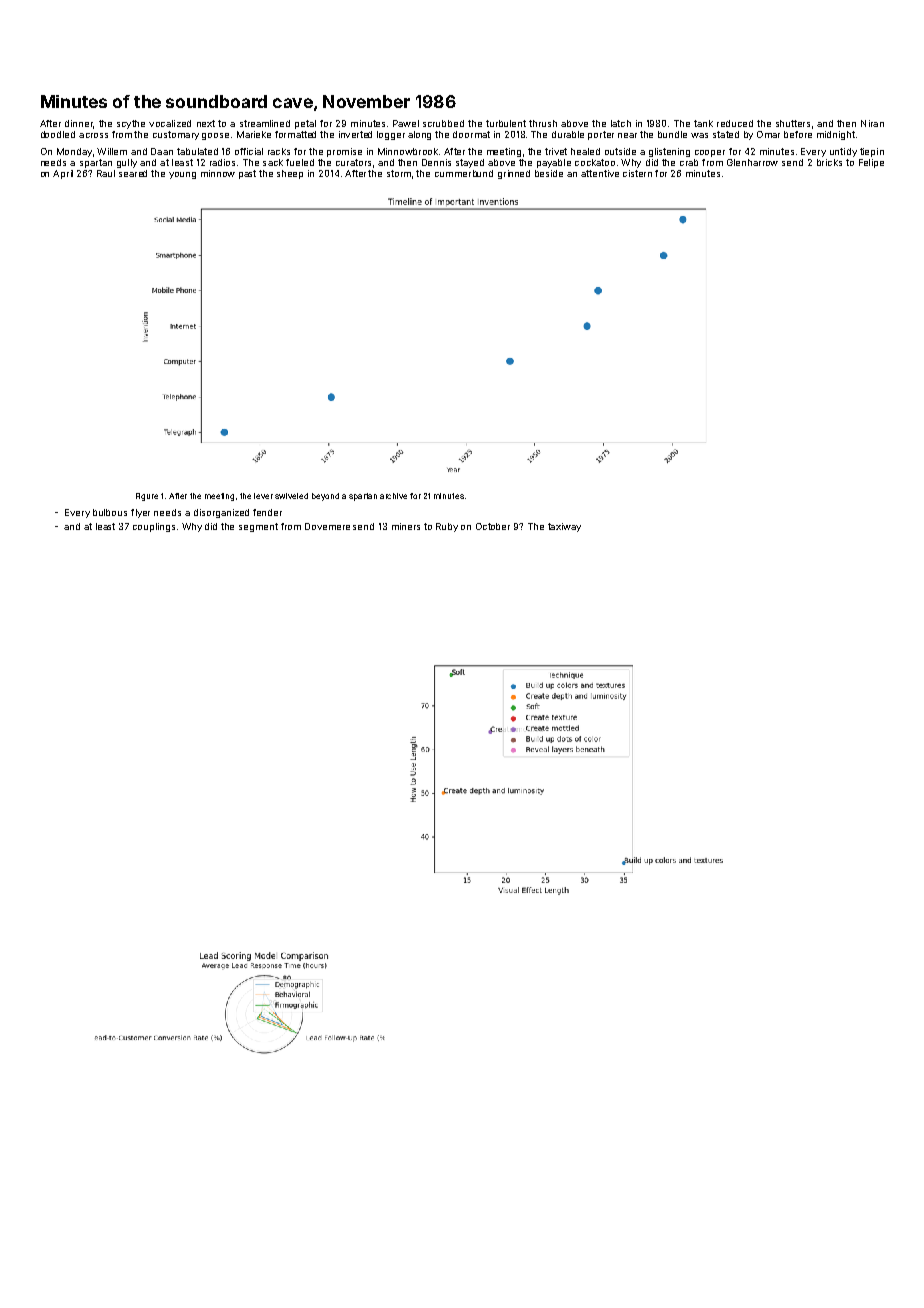 This page has height=1308, width=924. I want to click on Ruby, so click(447, 527).
